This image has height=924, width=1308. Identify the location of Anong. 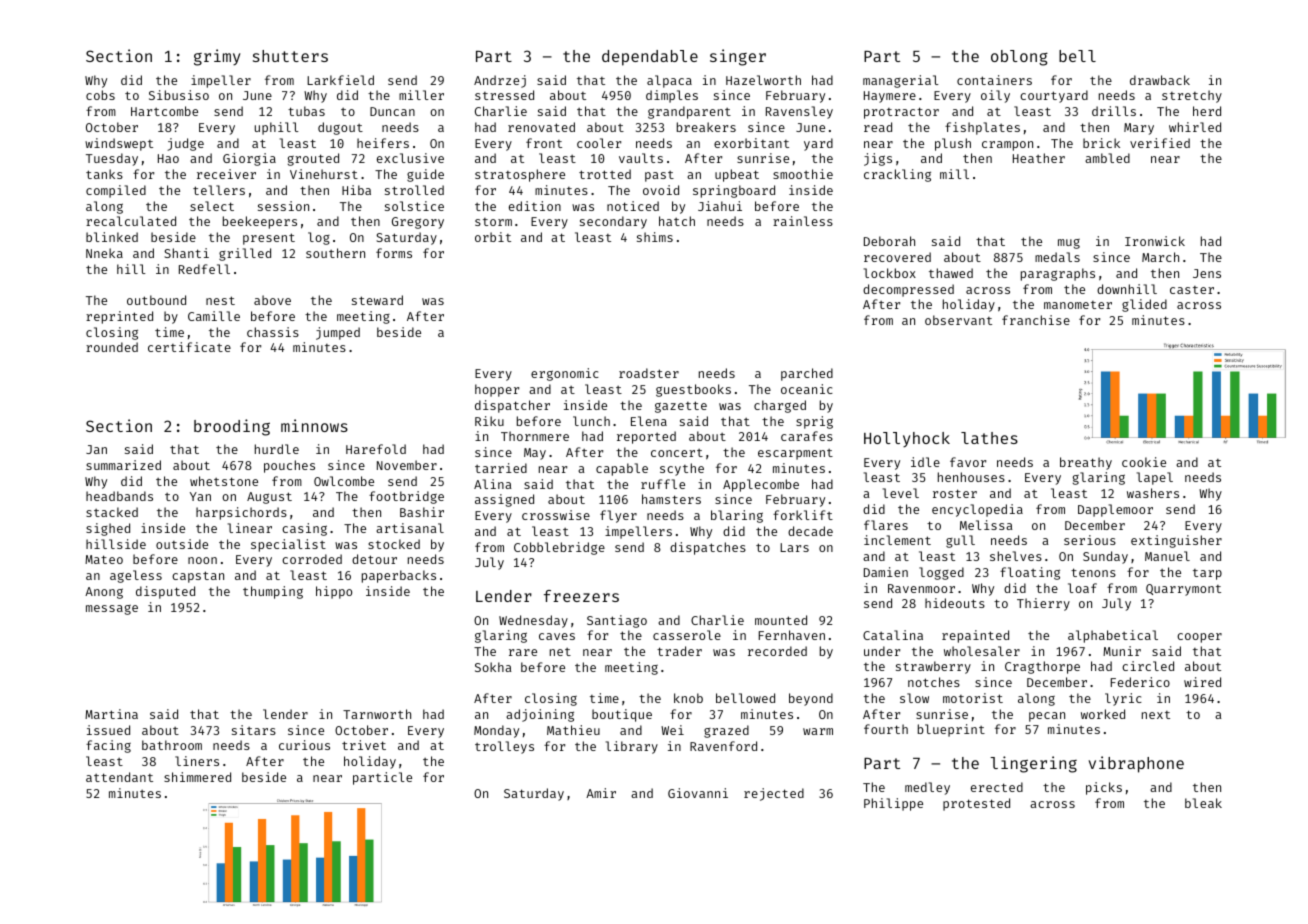
(104, 593).
